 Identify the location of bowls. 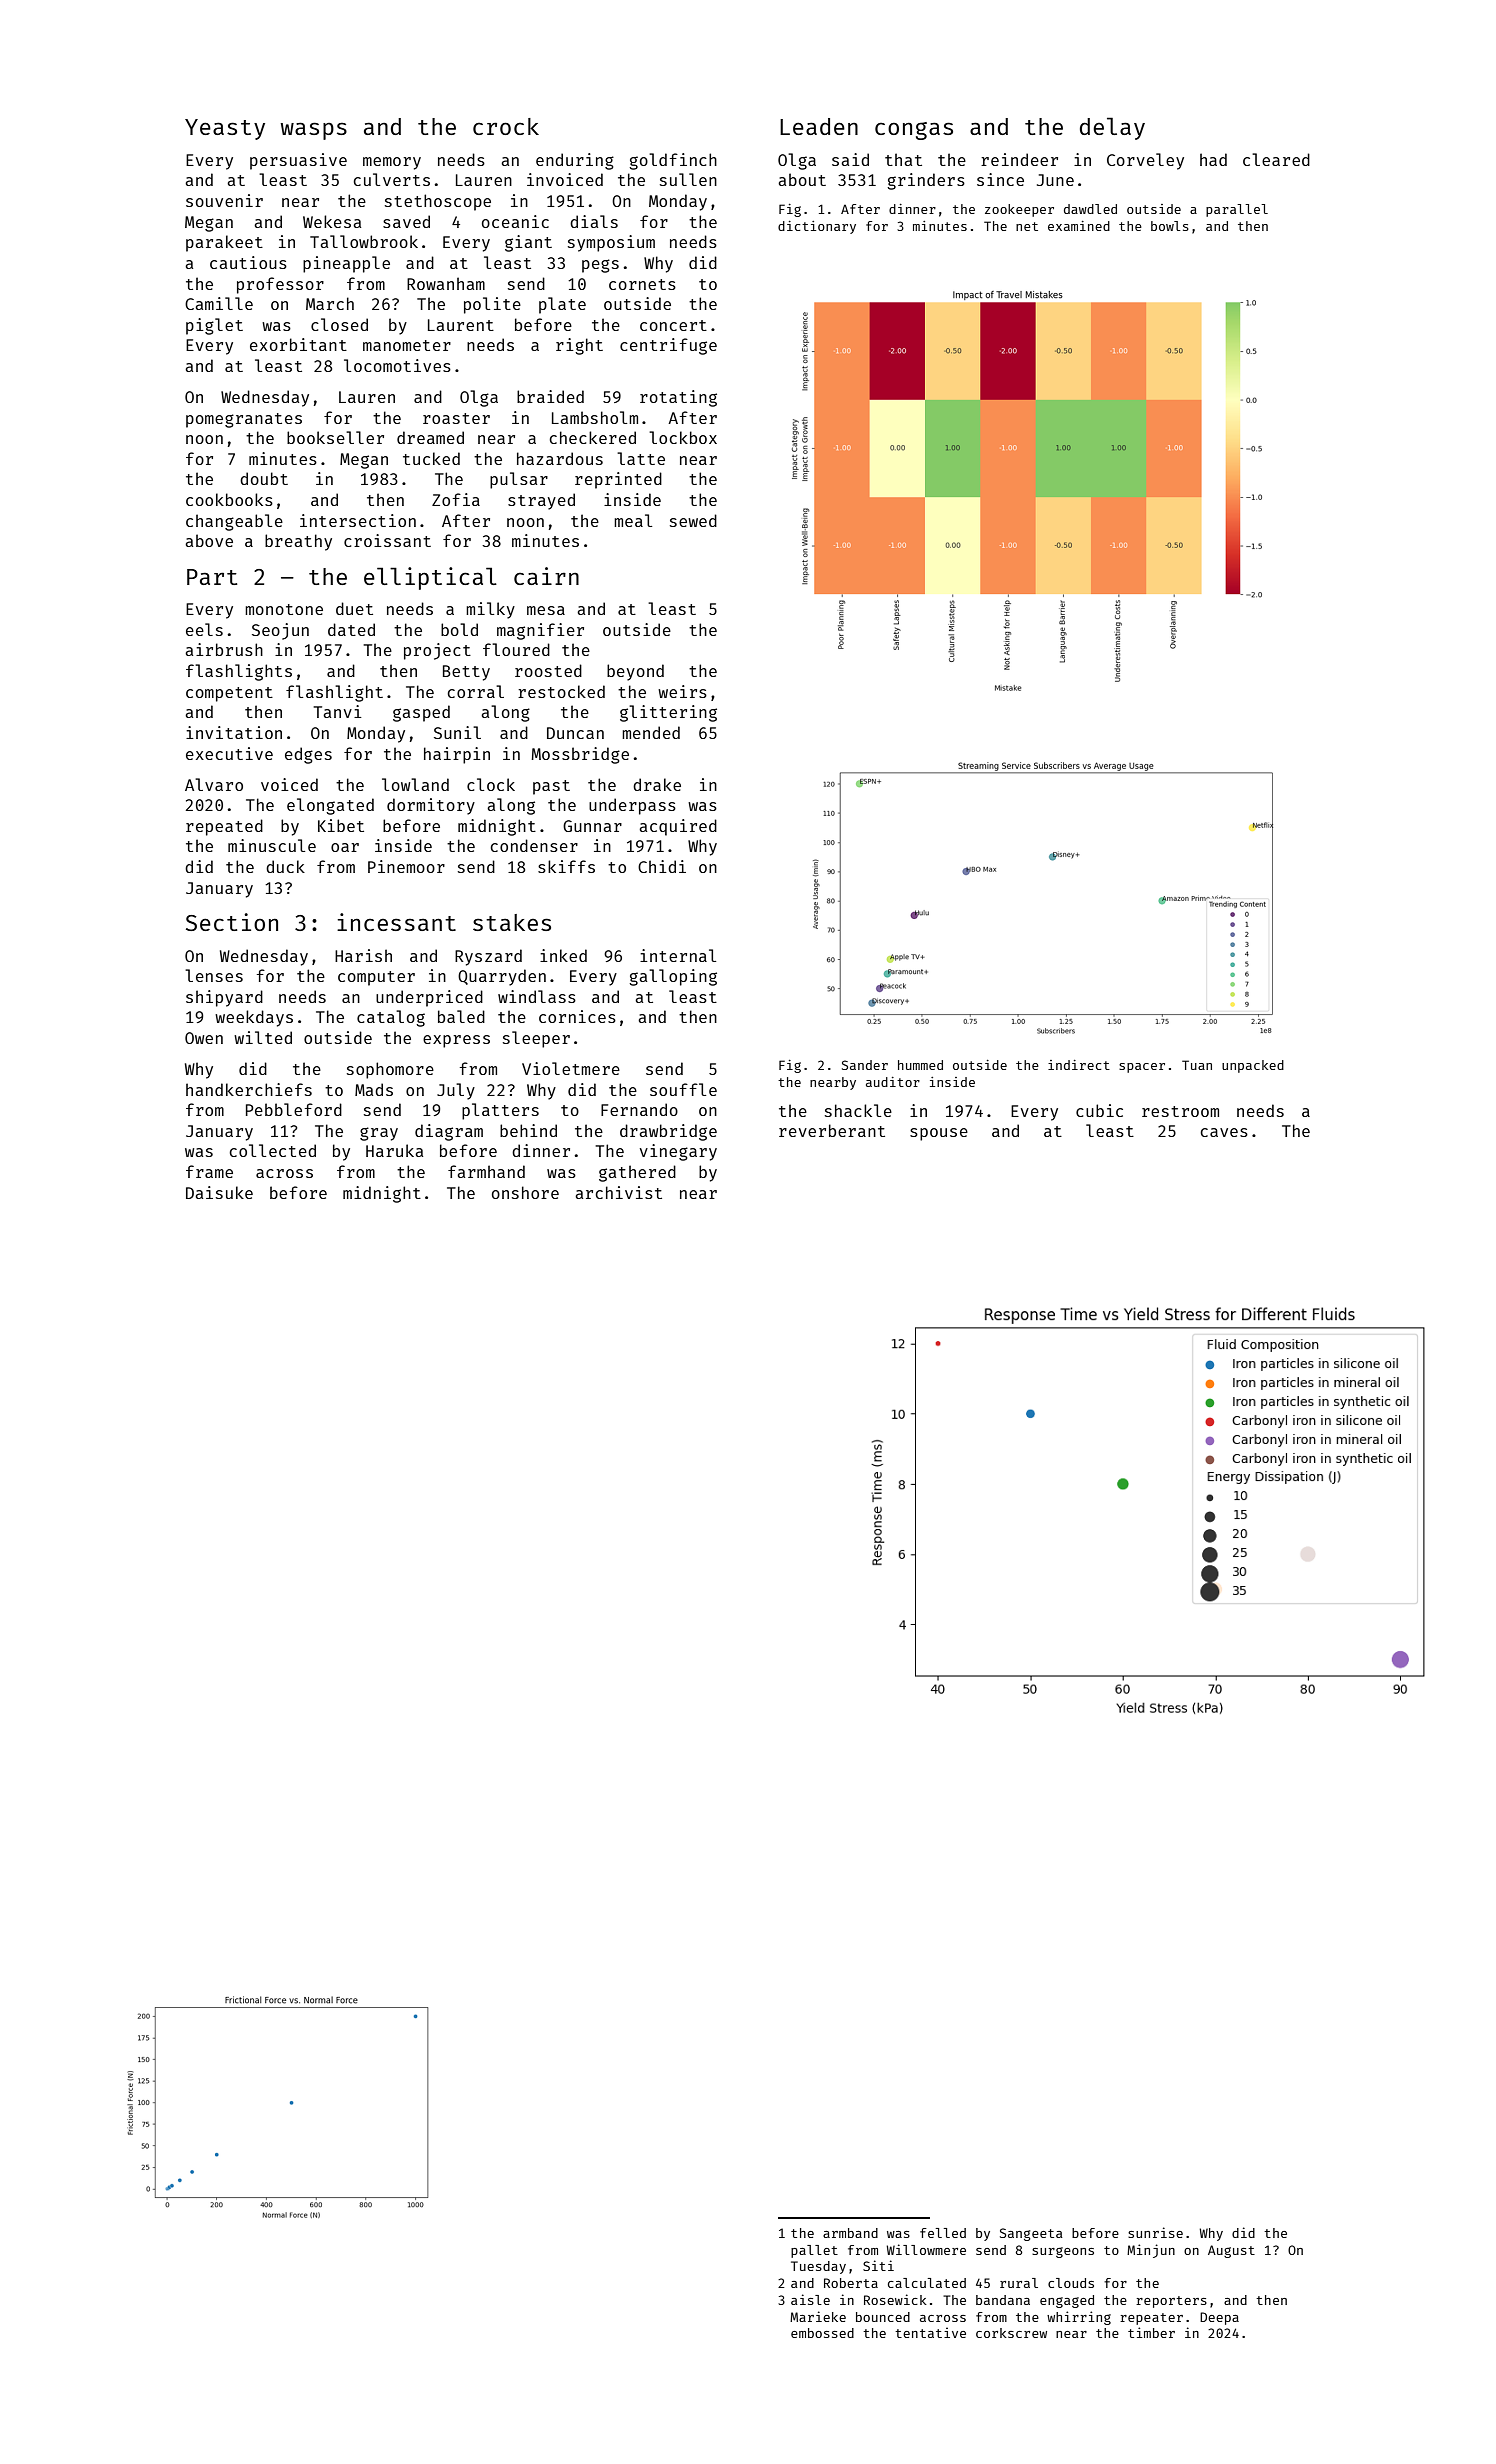
(1170, 226).
